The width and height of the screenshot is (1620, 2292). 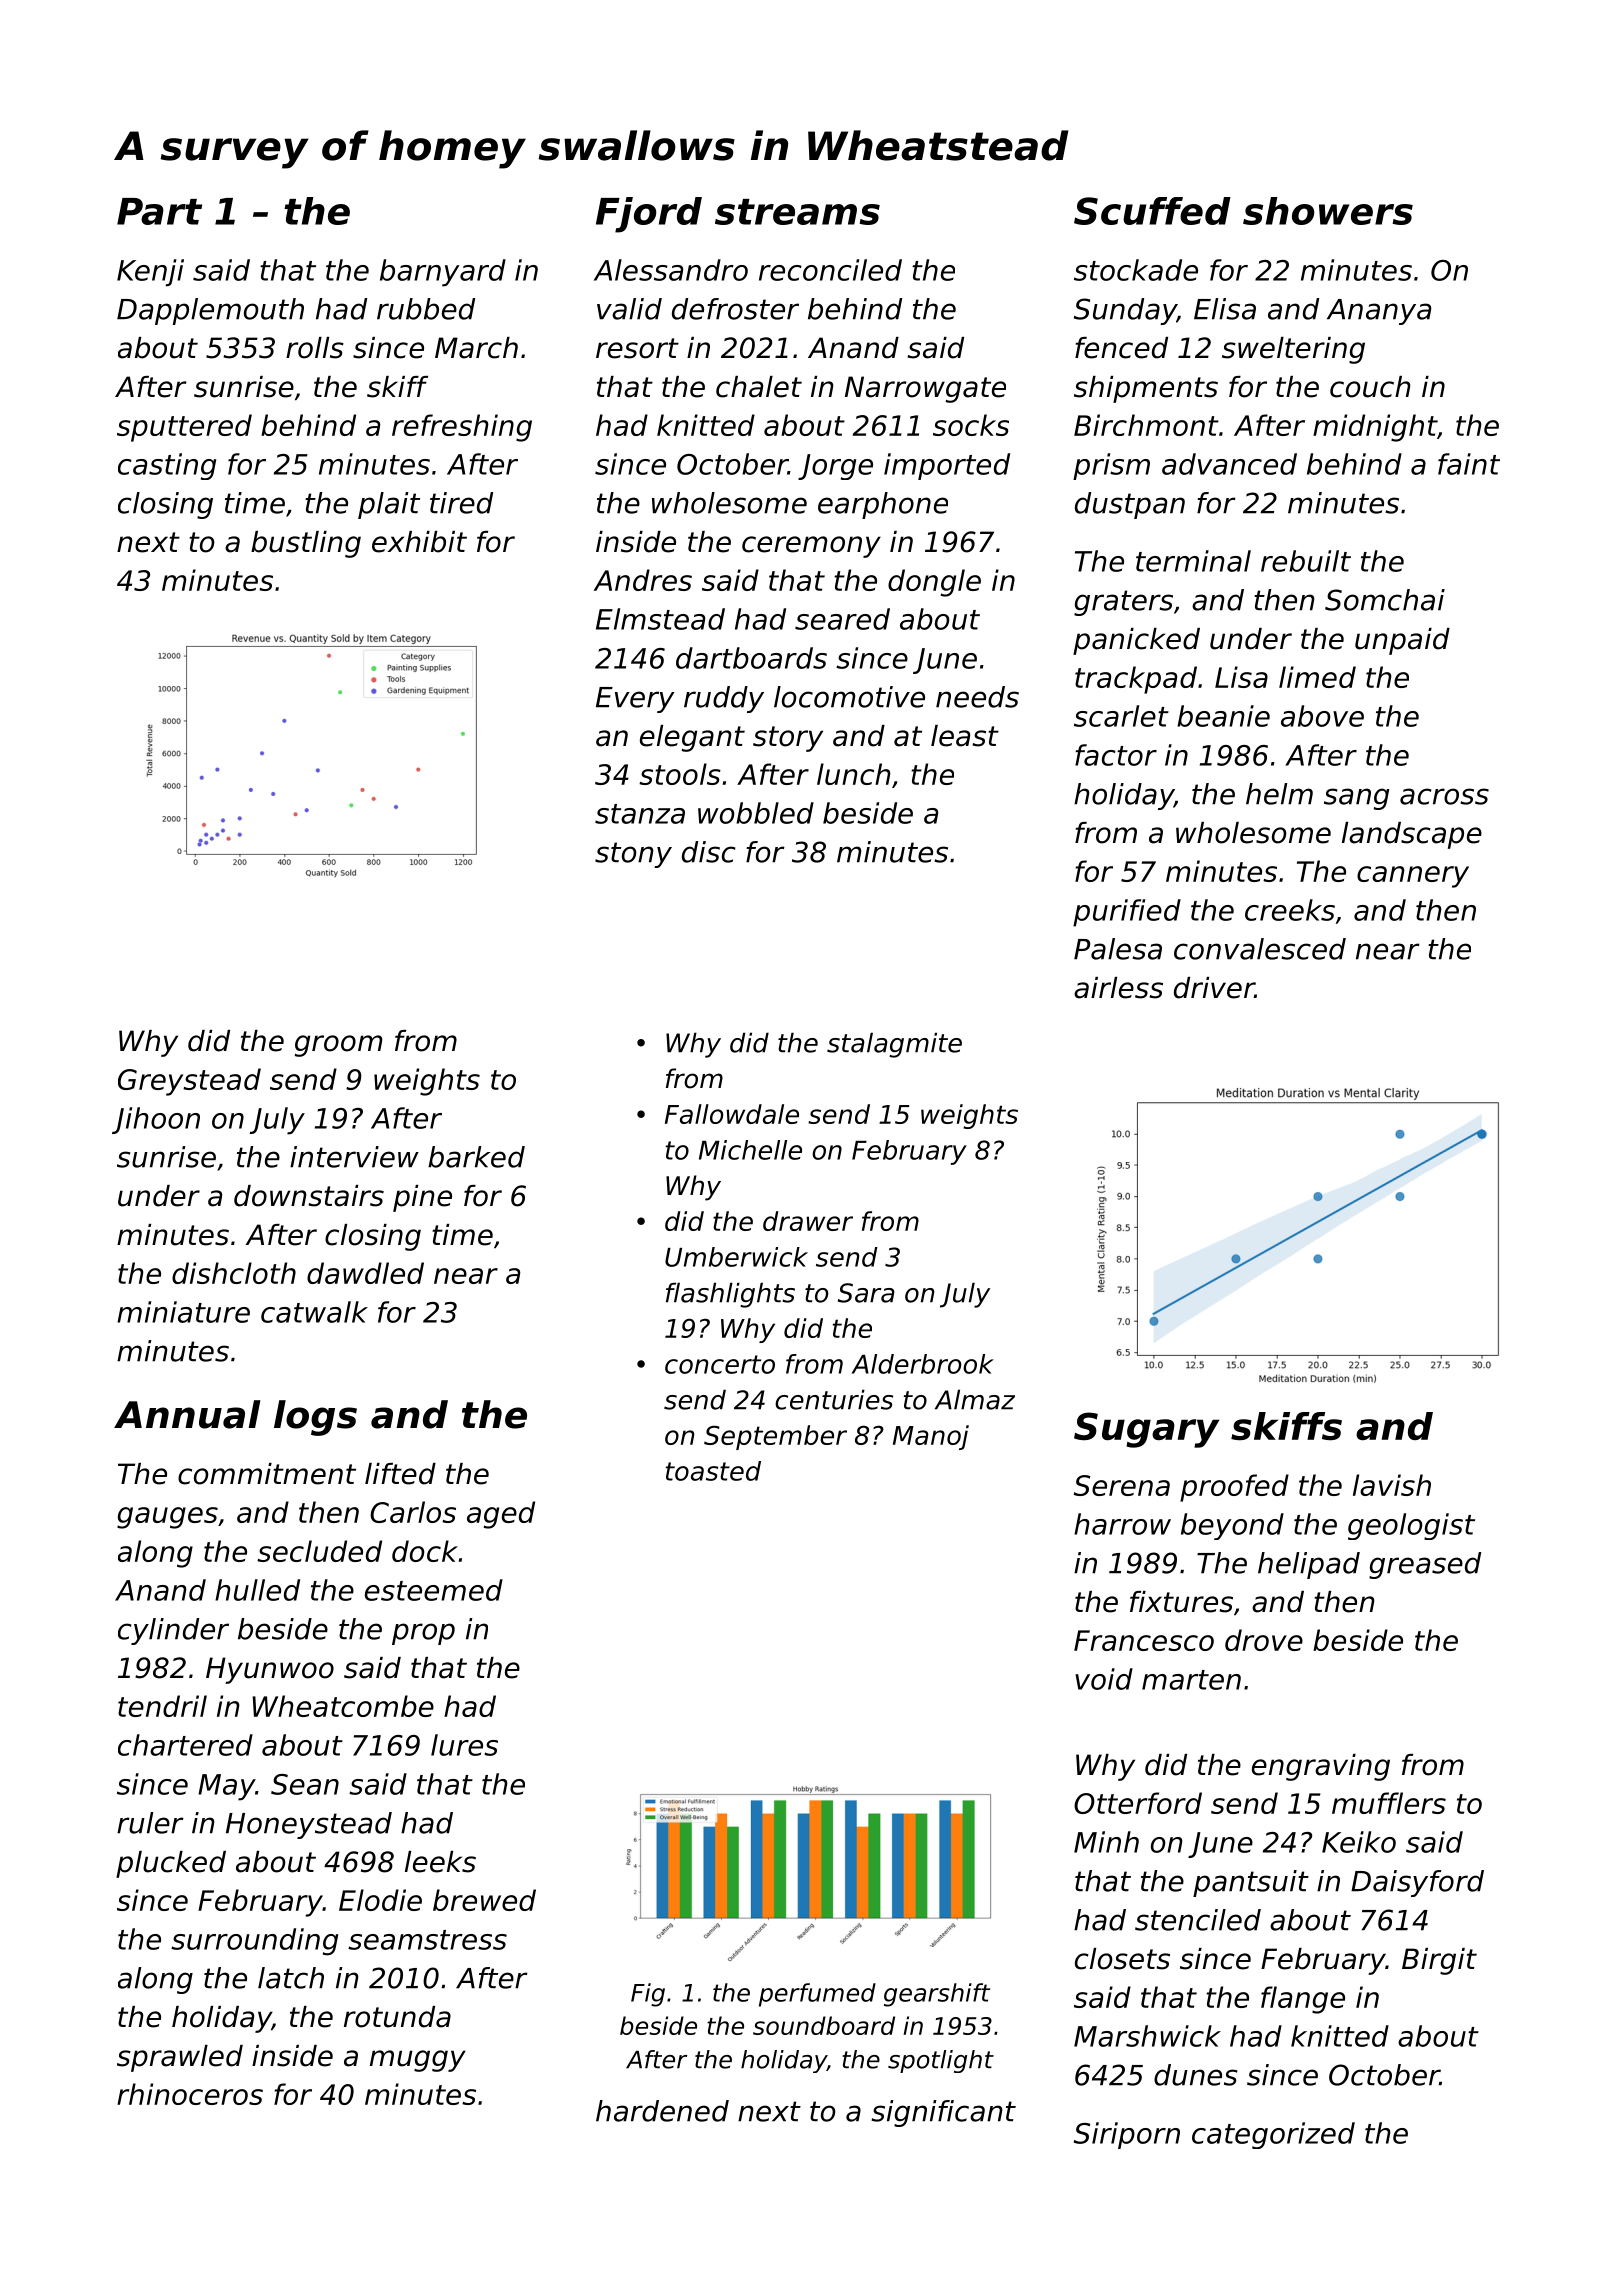 What do you see at coordinates (476, 1157) in the screenshot?
I see `barked` at bounding box center [476, 1157].
